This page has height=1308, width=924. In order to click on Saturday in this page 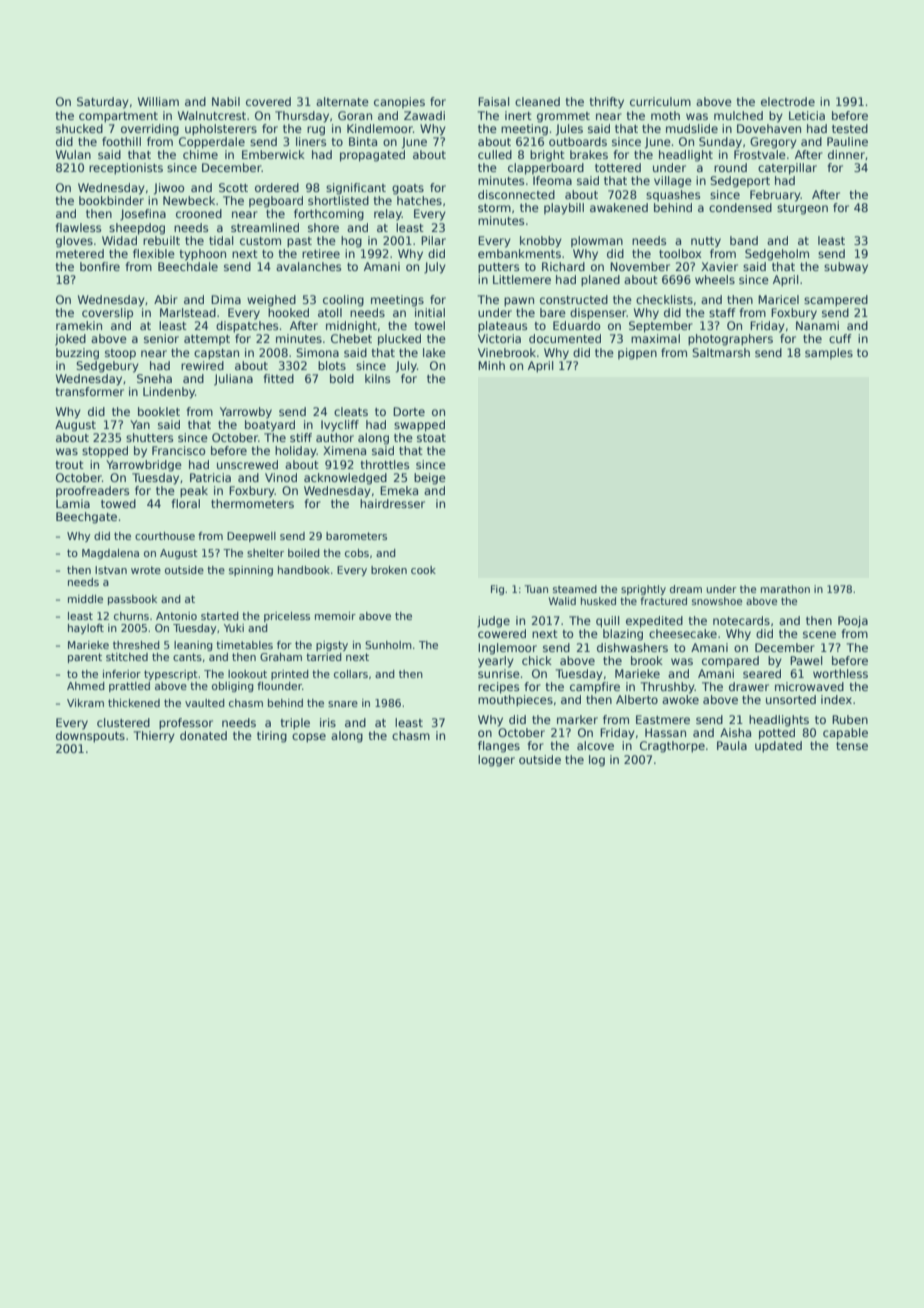, I will do `click(103, 103)`.
